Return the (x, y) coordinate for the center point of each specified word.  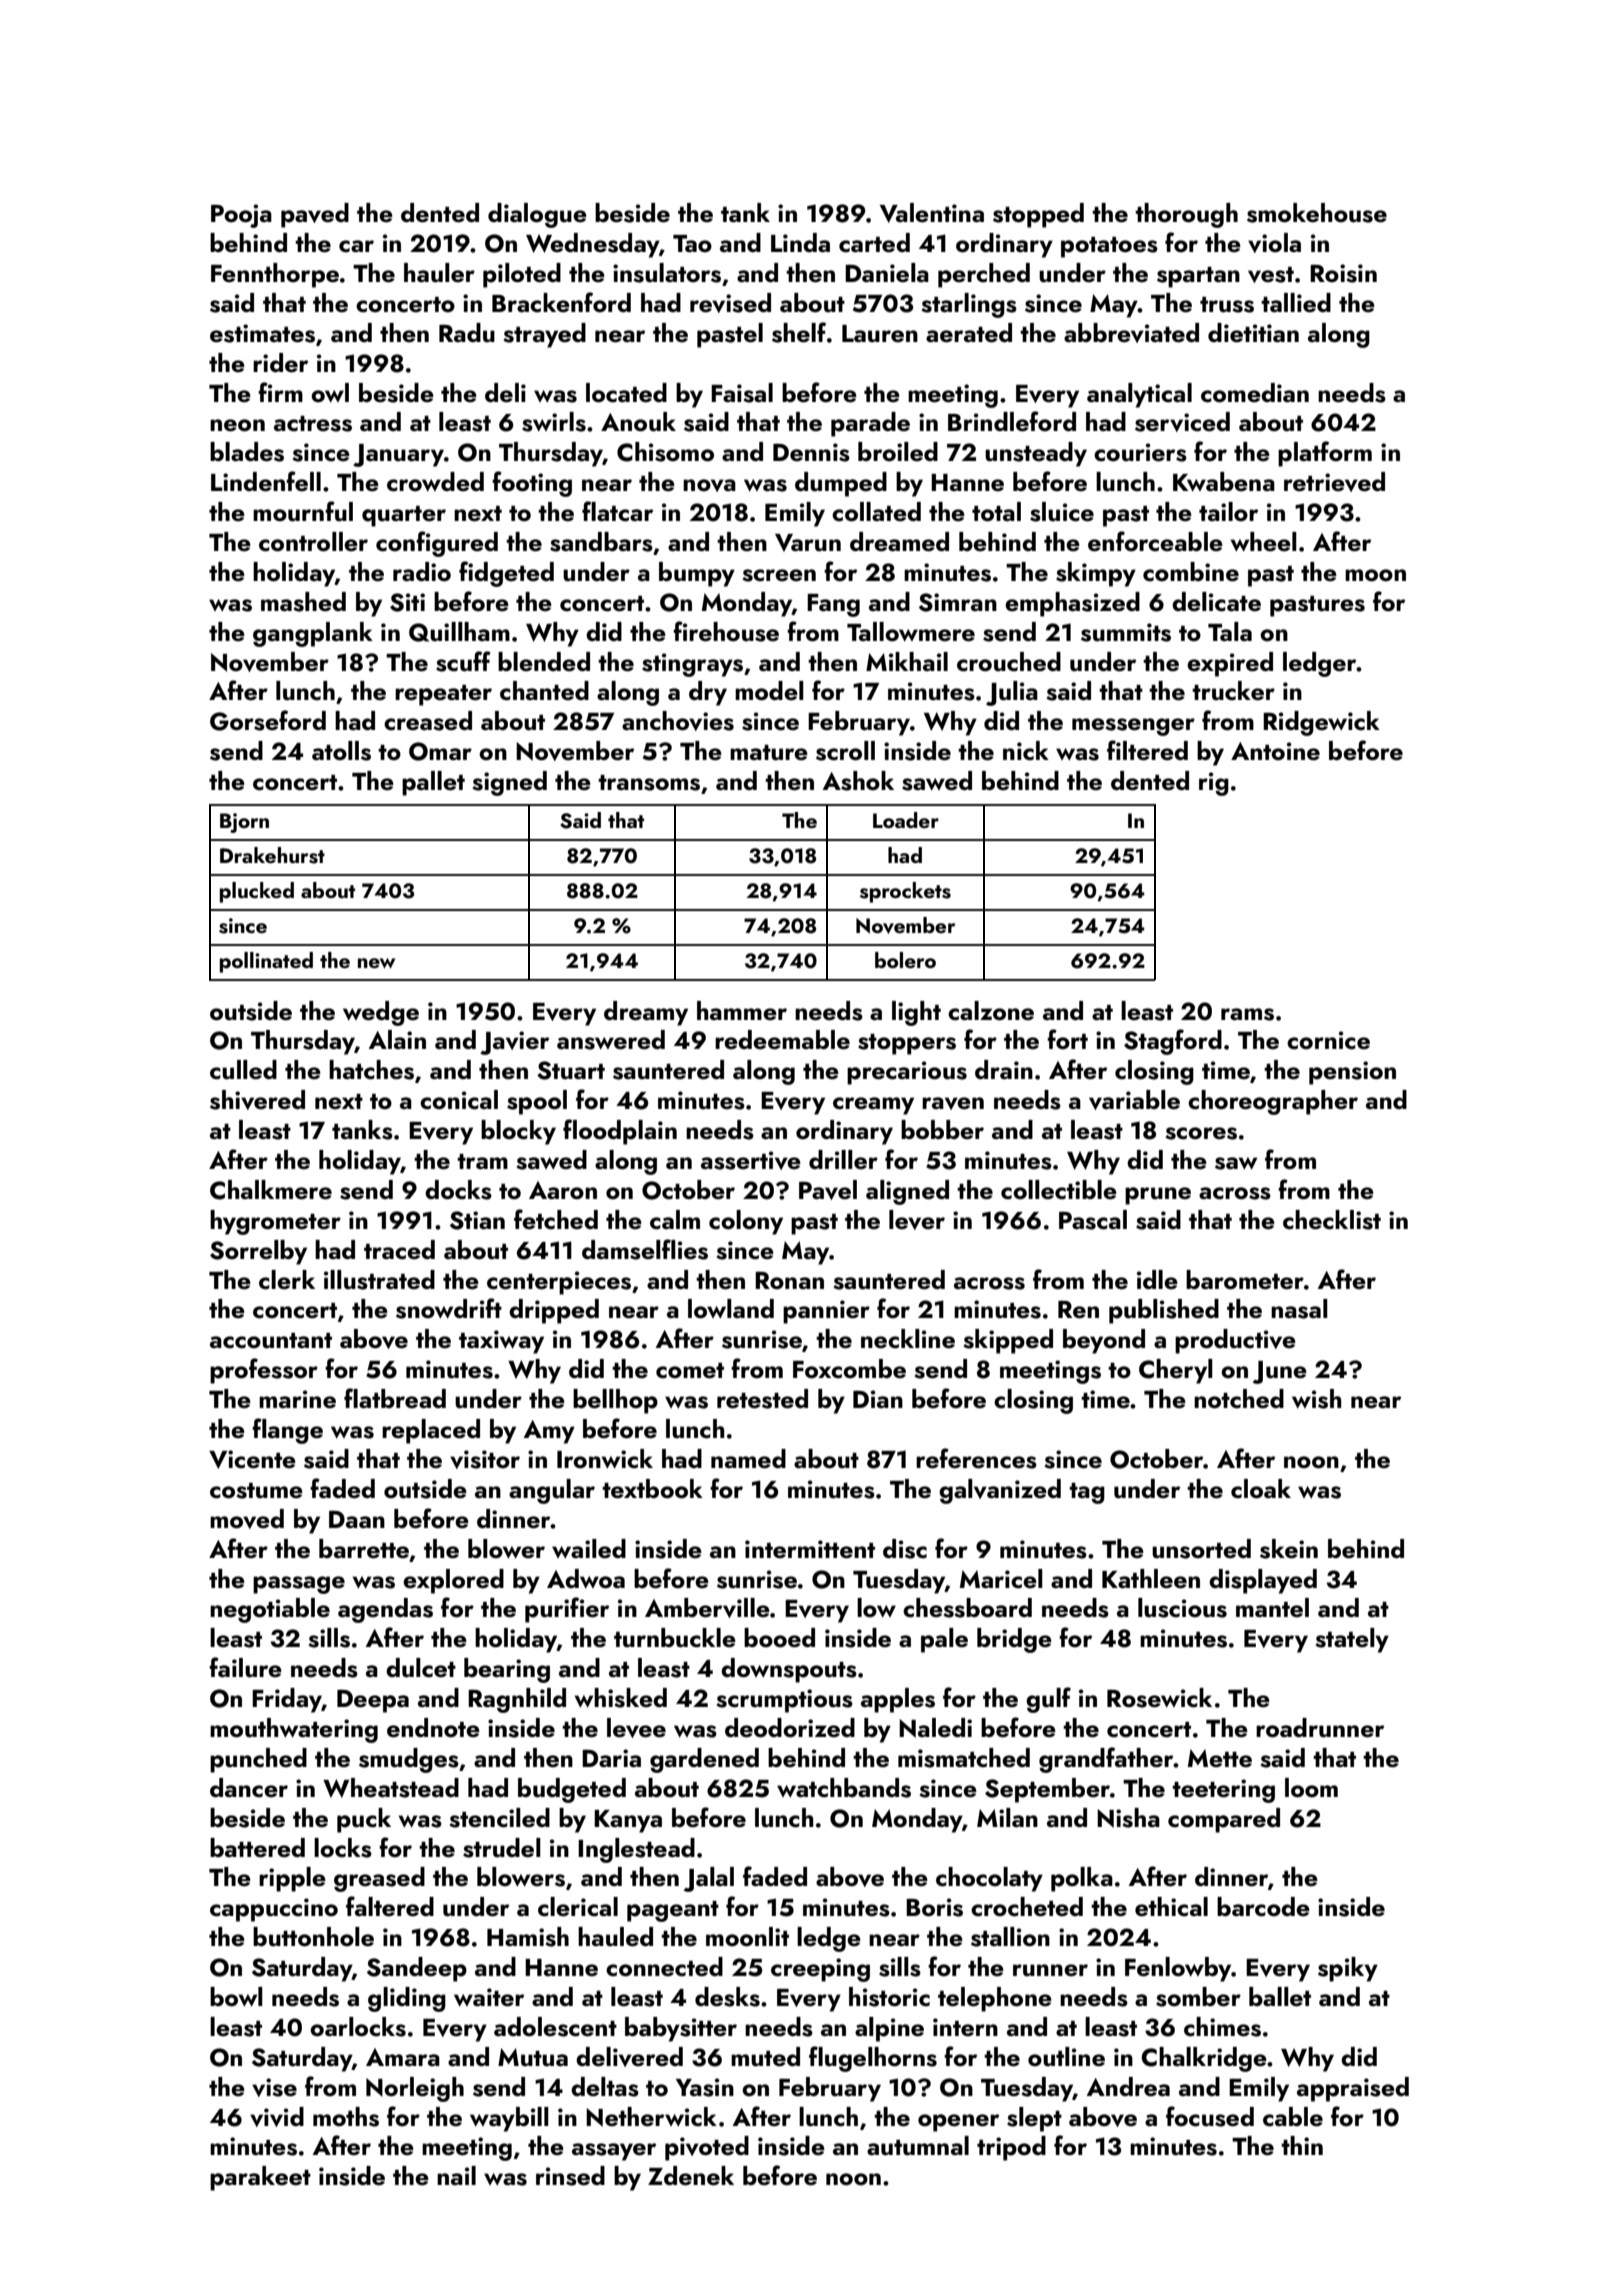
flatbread (395, 1398)
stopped (1038, 215)
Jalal (709, 1879)
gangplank (313, 634)
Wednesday (592, 245)
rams (1247, 1014)
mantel (1272, 1608)
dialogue (537, 215)
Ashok (858, 781)
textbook (652, 1489)
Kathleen (1151, 1579)
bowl (236, 1997)
